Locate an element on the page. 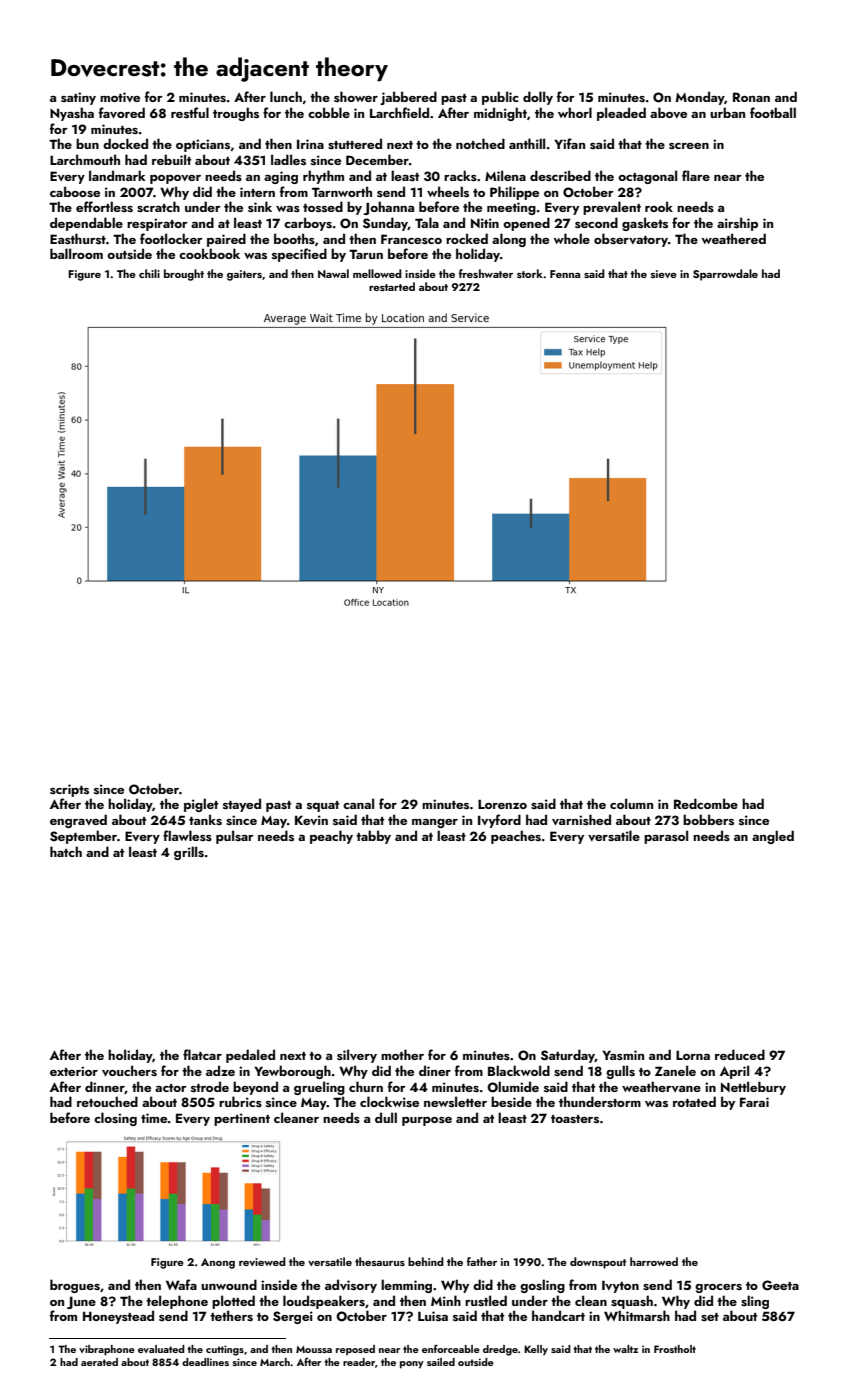 The height and width of the image is (1400, 849). pulsar is located at coordinates (235, 837).
